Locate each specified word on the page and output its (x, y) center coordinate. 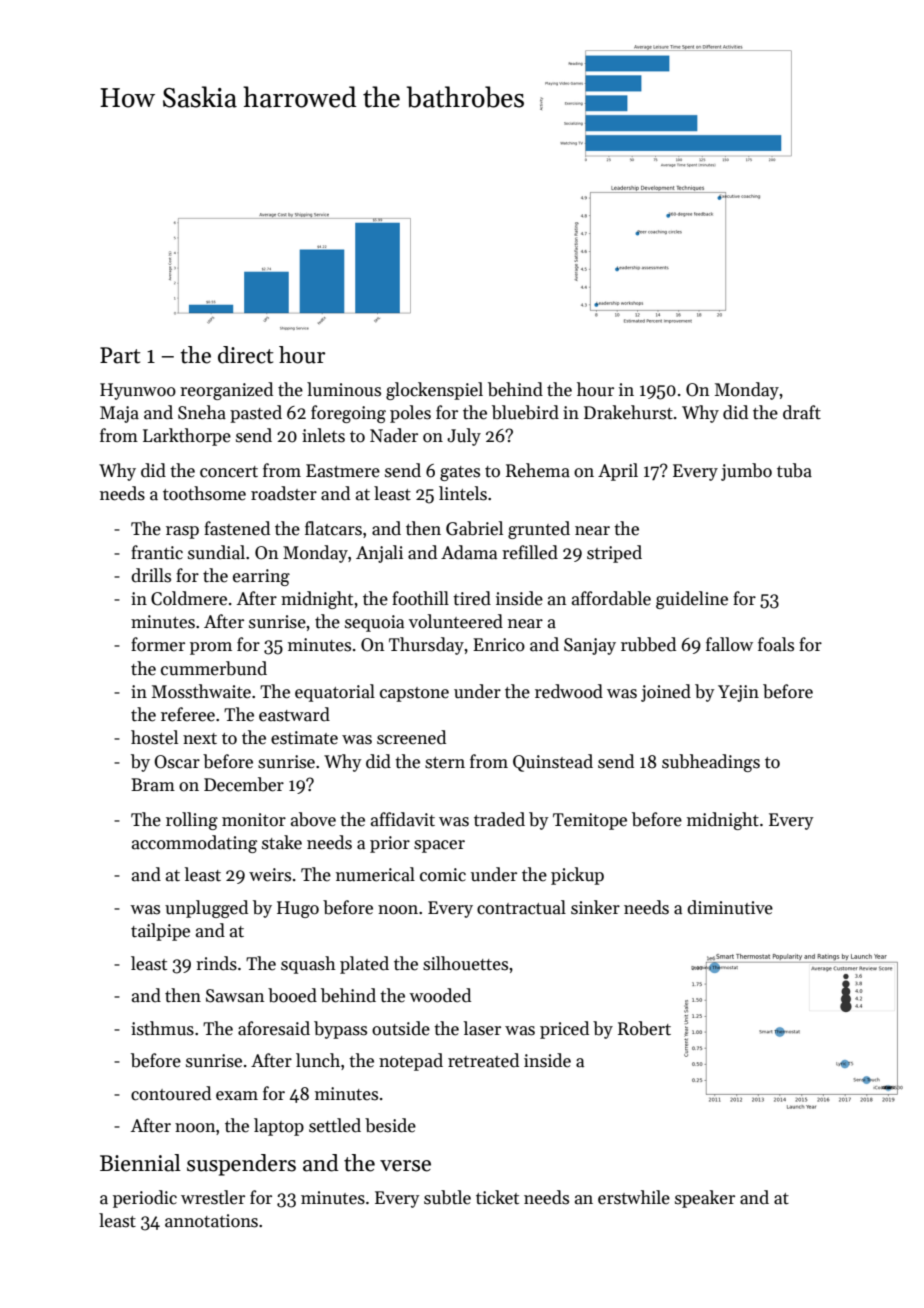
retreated (483, 1060)
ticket (497, 1197)
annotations (211, 1221)
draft (802, 412)
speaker (705, 1199)
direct (245, 355)
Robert (644, 1028)
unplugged (206, 909)
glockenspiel (434, 391)
